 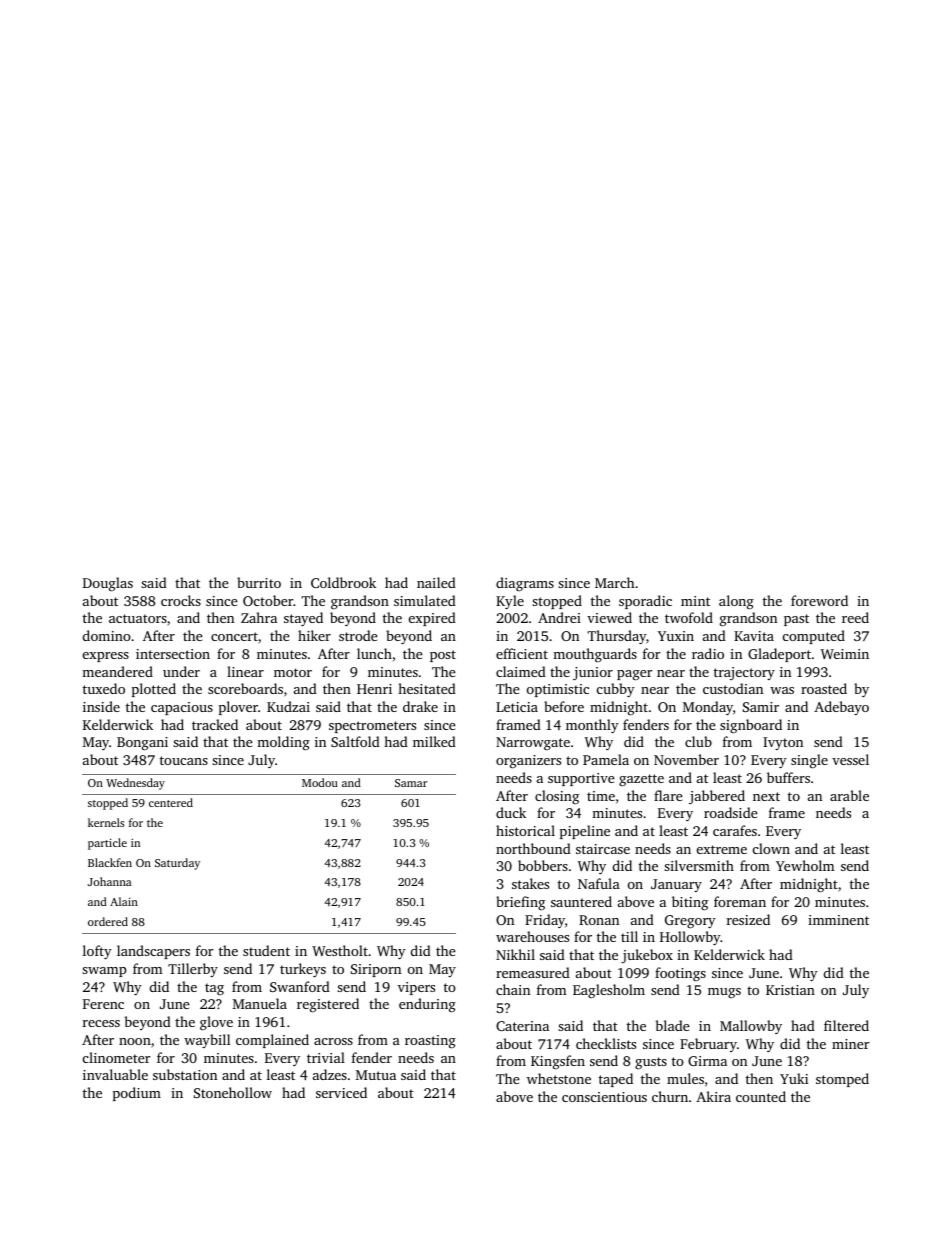 What do you see at coordinates (343, 582) in the screenshot?
I see `Coldbrook` at bounding box center [343, 582].
